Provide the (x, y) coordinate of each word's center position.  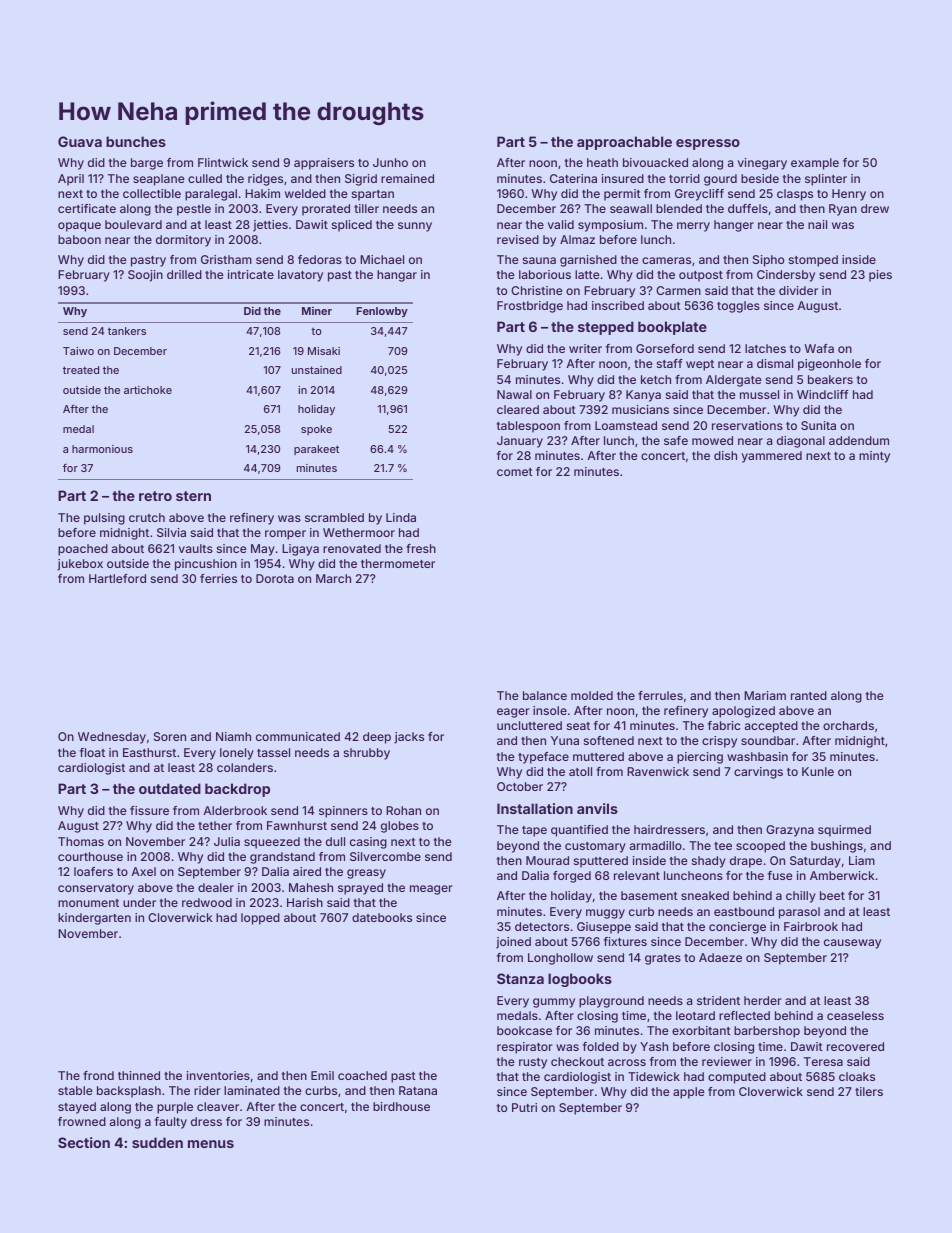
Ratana (418, 1090)
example (815, 164)
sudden (157, 1142)
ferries (218, 578)
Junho (390, 162)
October (520, 786)
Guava (80, 141)
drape (746, 862)
